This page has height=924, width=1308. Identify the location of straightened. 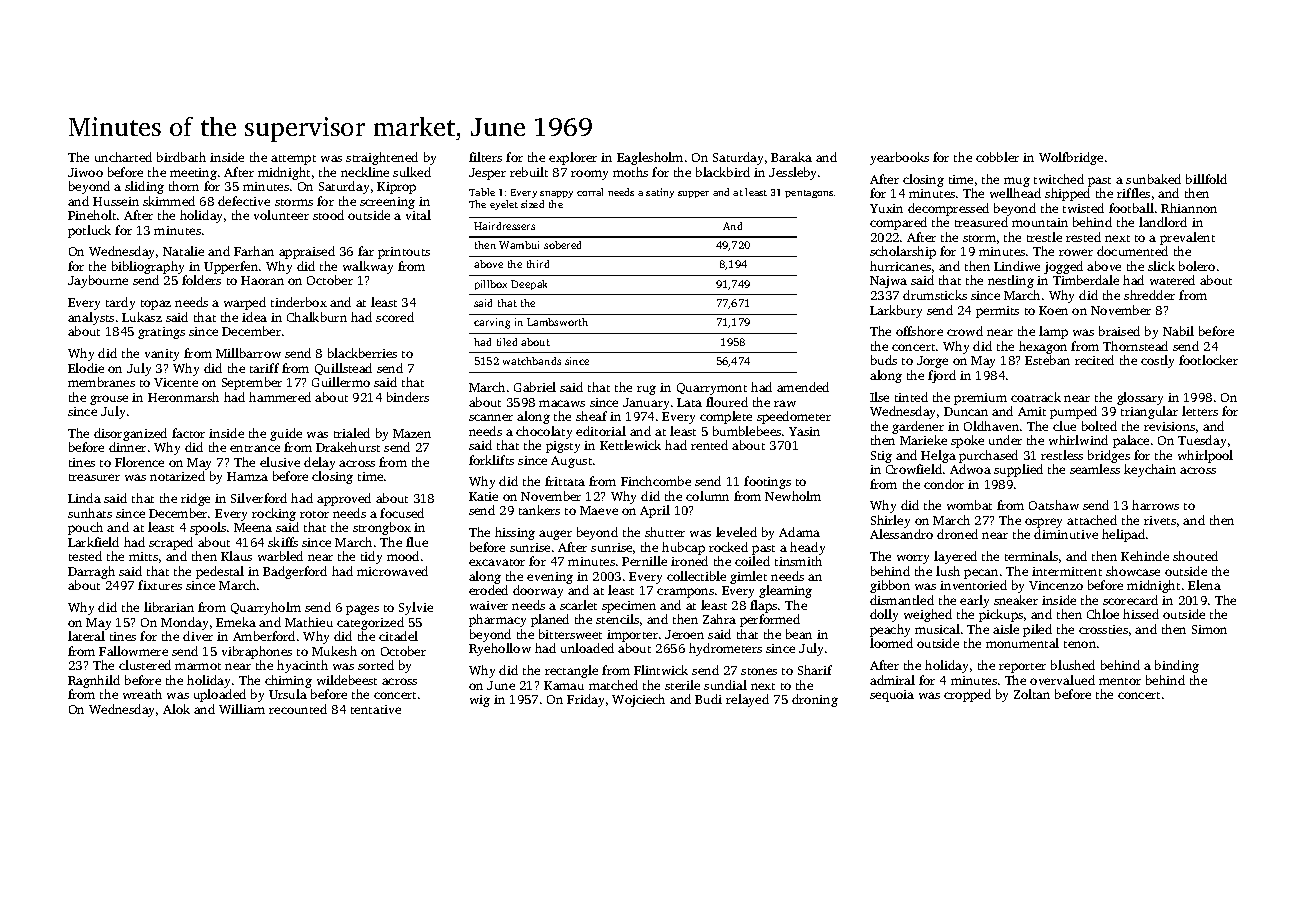
(382, 158).
